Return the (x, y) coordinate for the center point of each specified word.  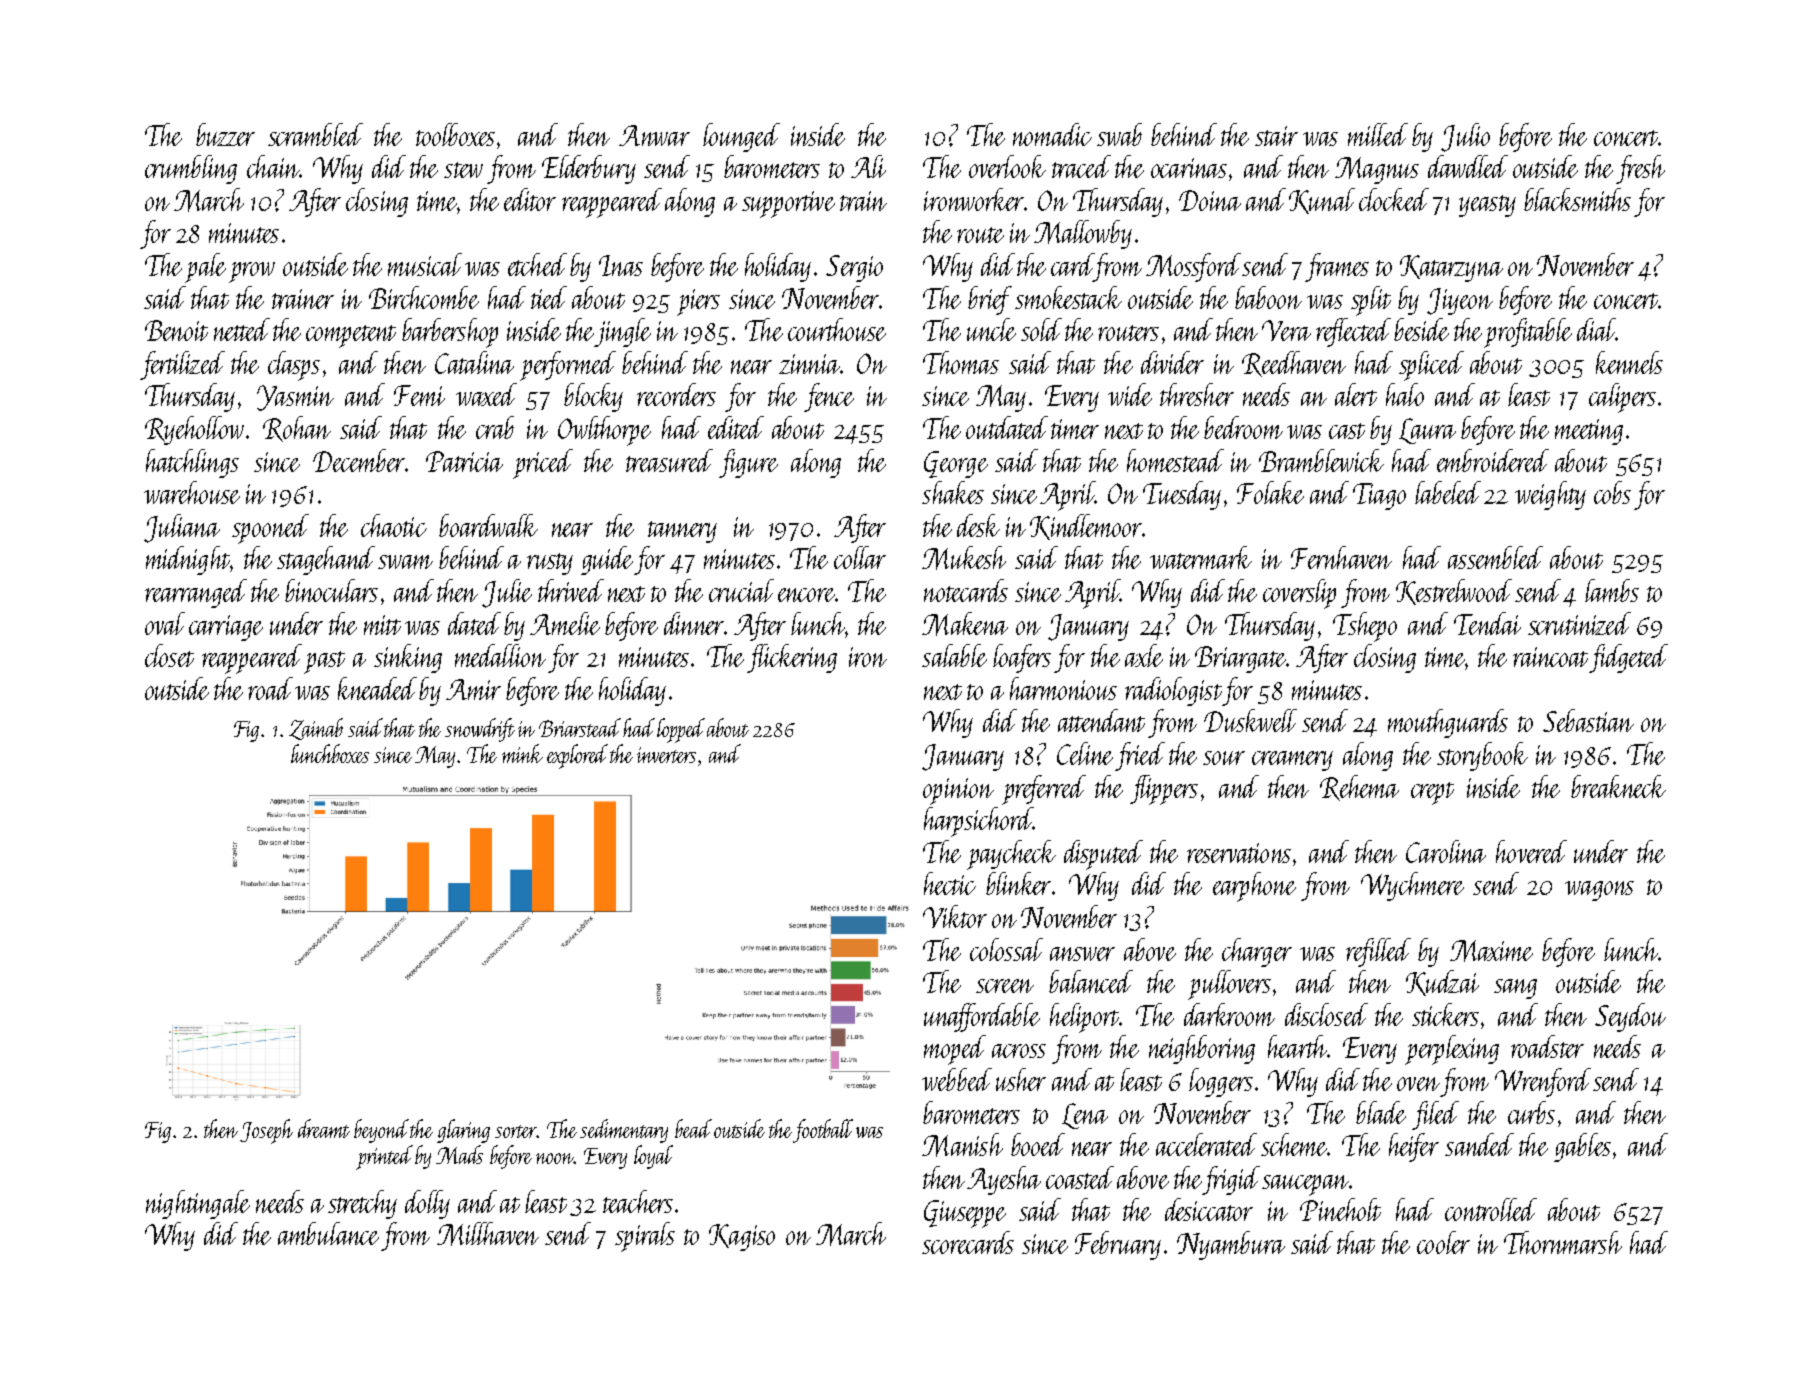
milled (1378, 134)
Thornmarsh (1563, 1242)
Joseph (266, 1131)
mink (522, 753)
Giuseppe (965, 1214)
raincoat (1550, 657)
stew (463, 170)
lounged (741, 137)
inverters (666, 755)
